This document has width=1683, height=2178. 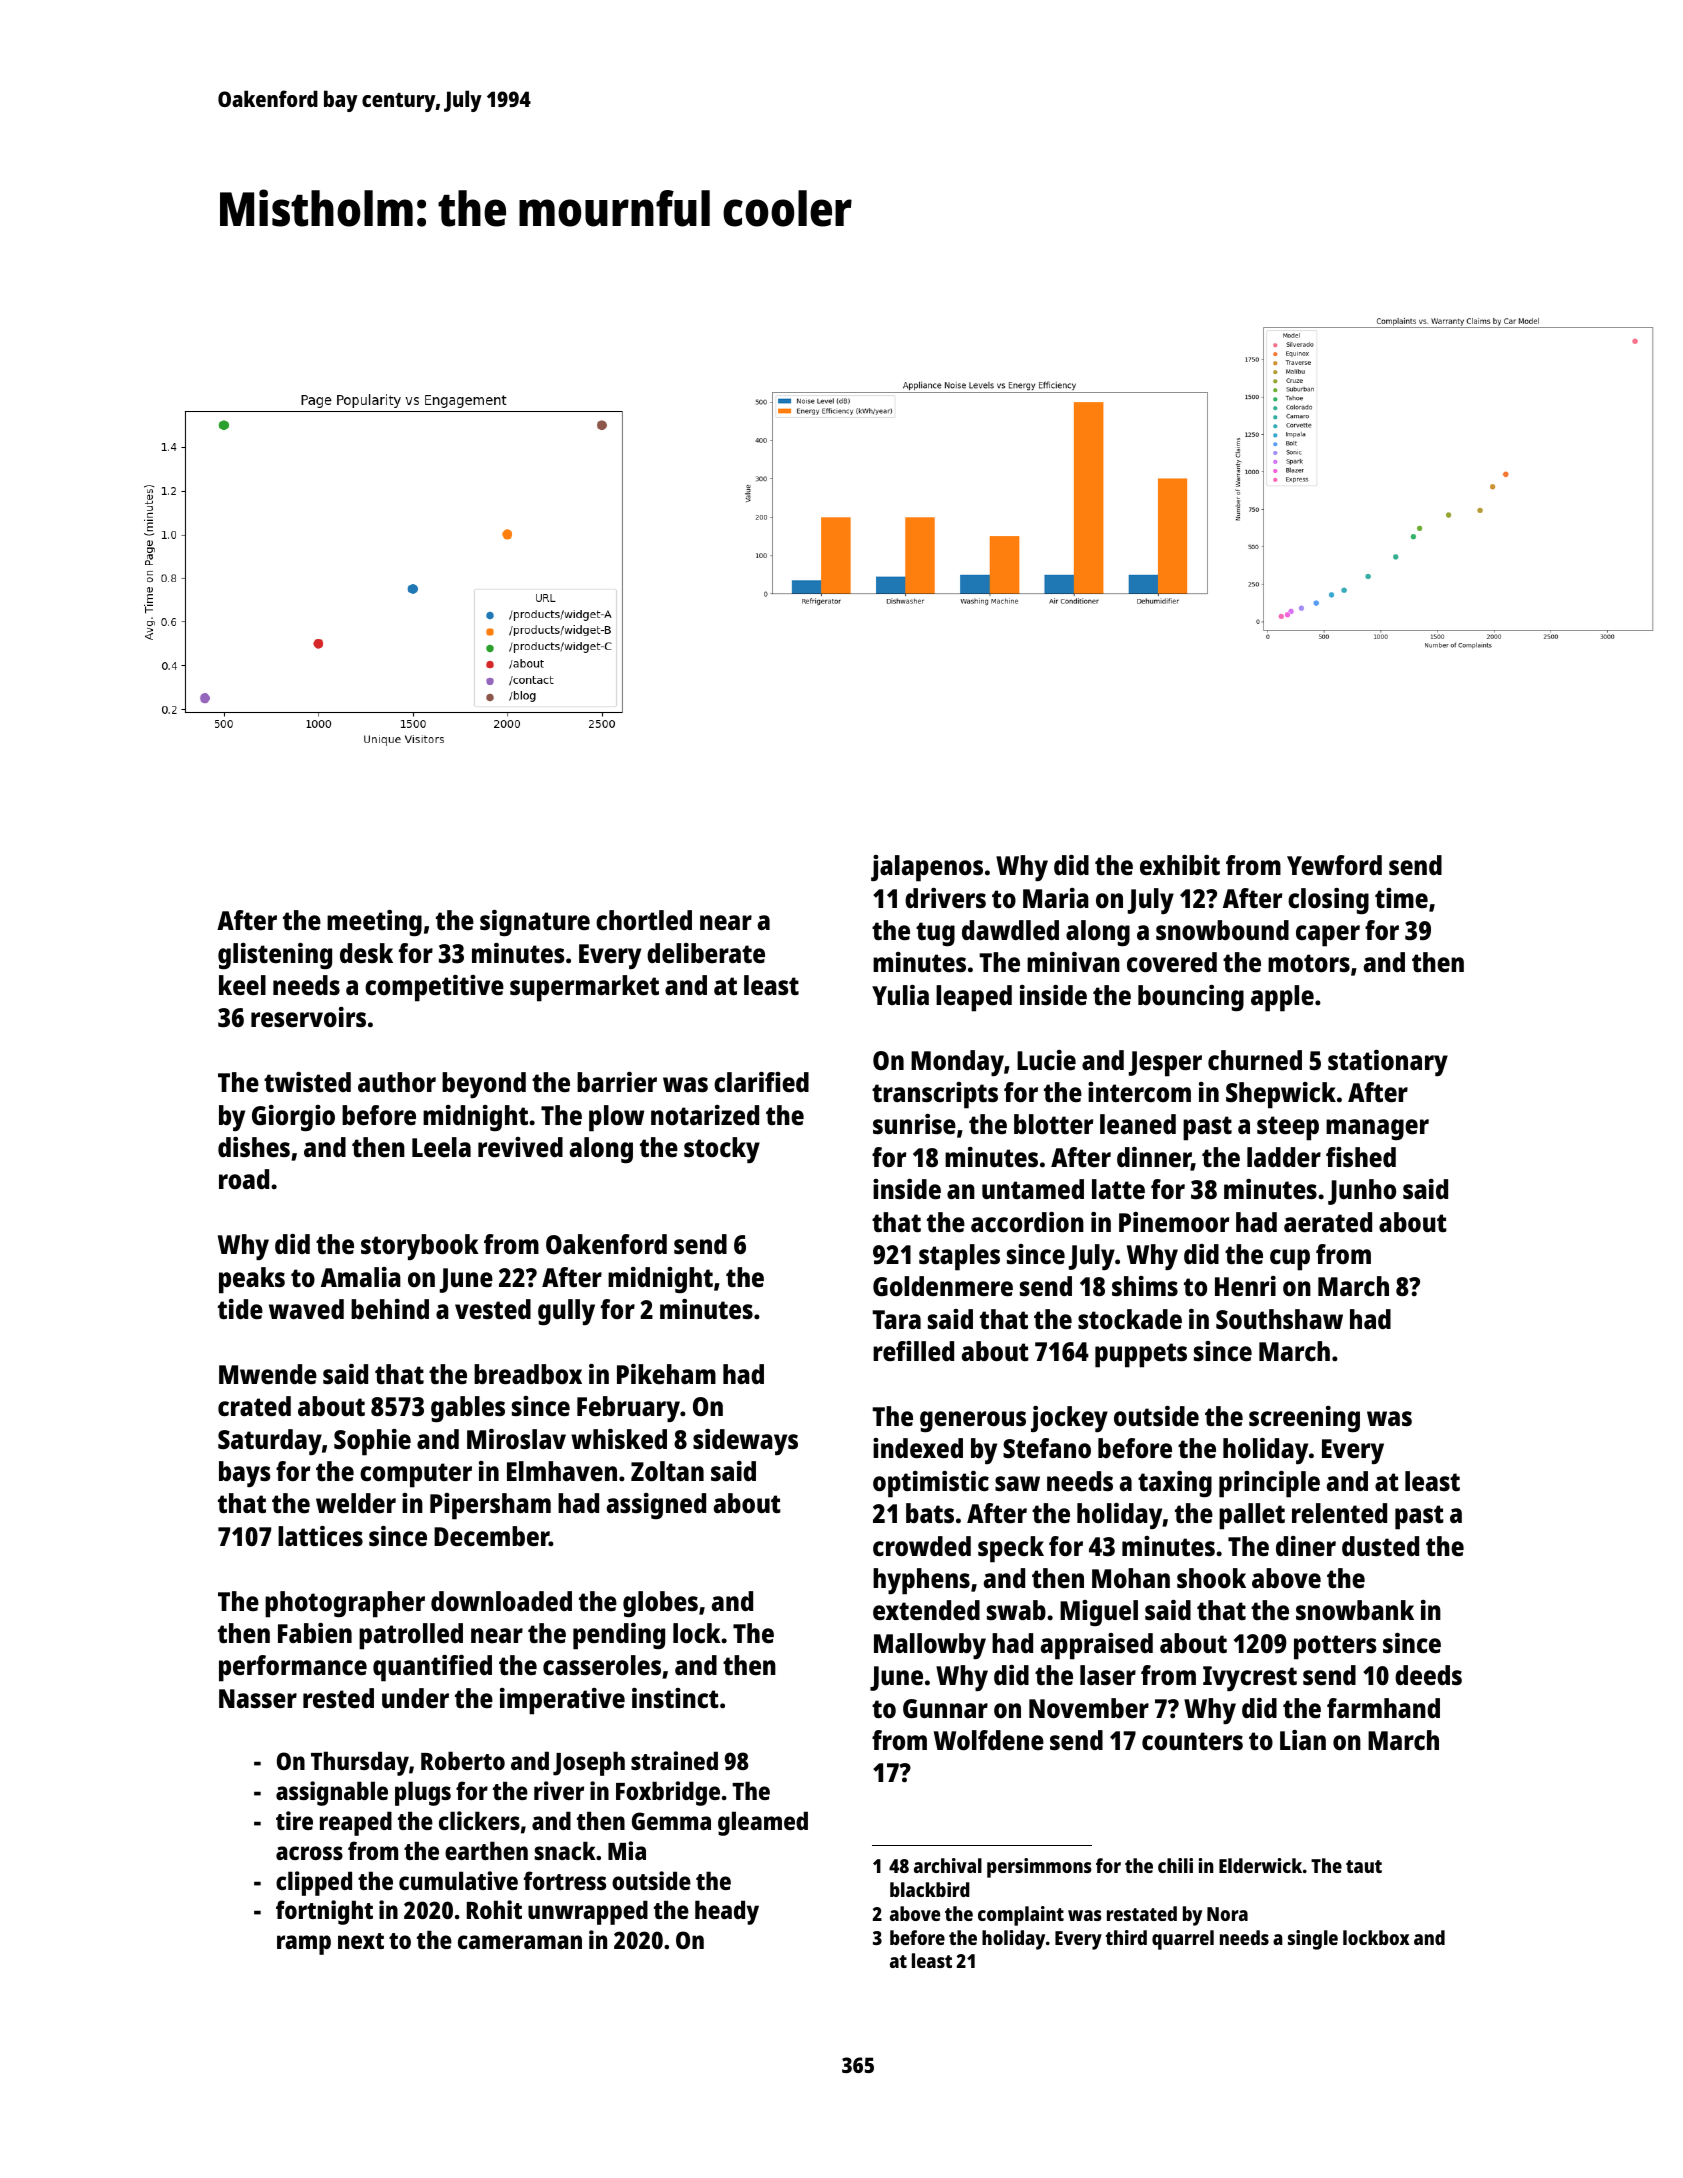 I want to click on taut, so click(x=1364, y=1866).
